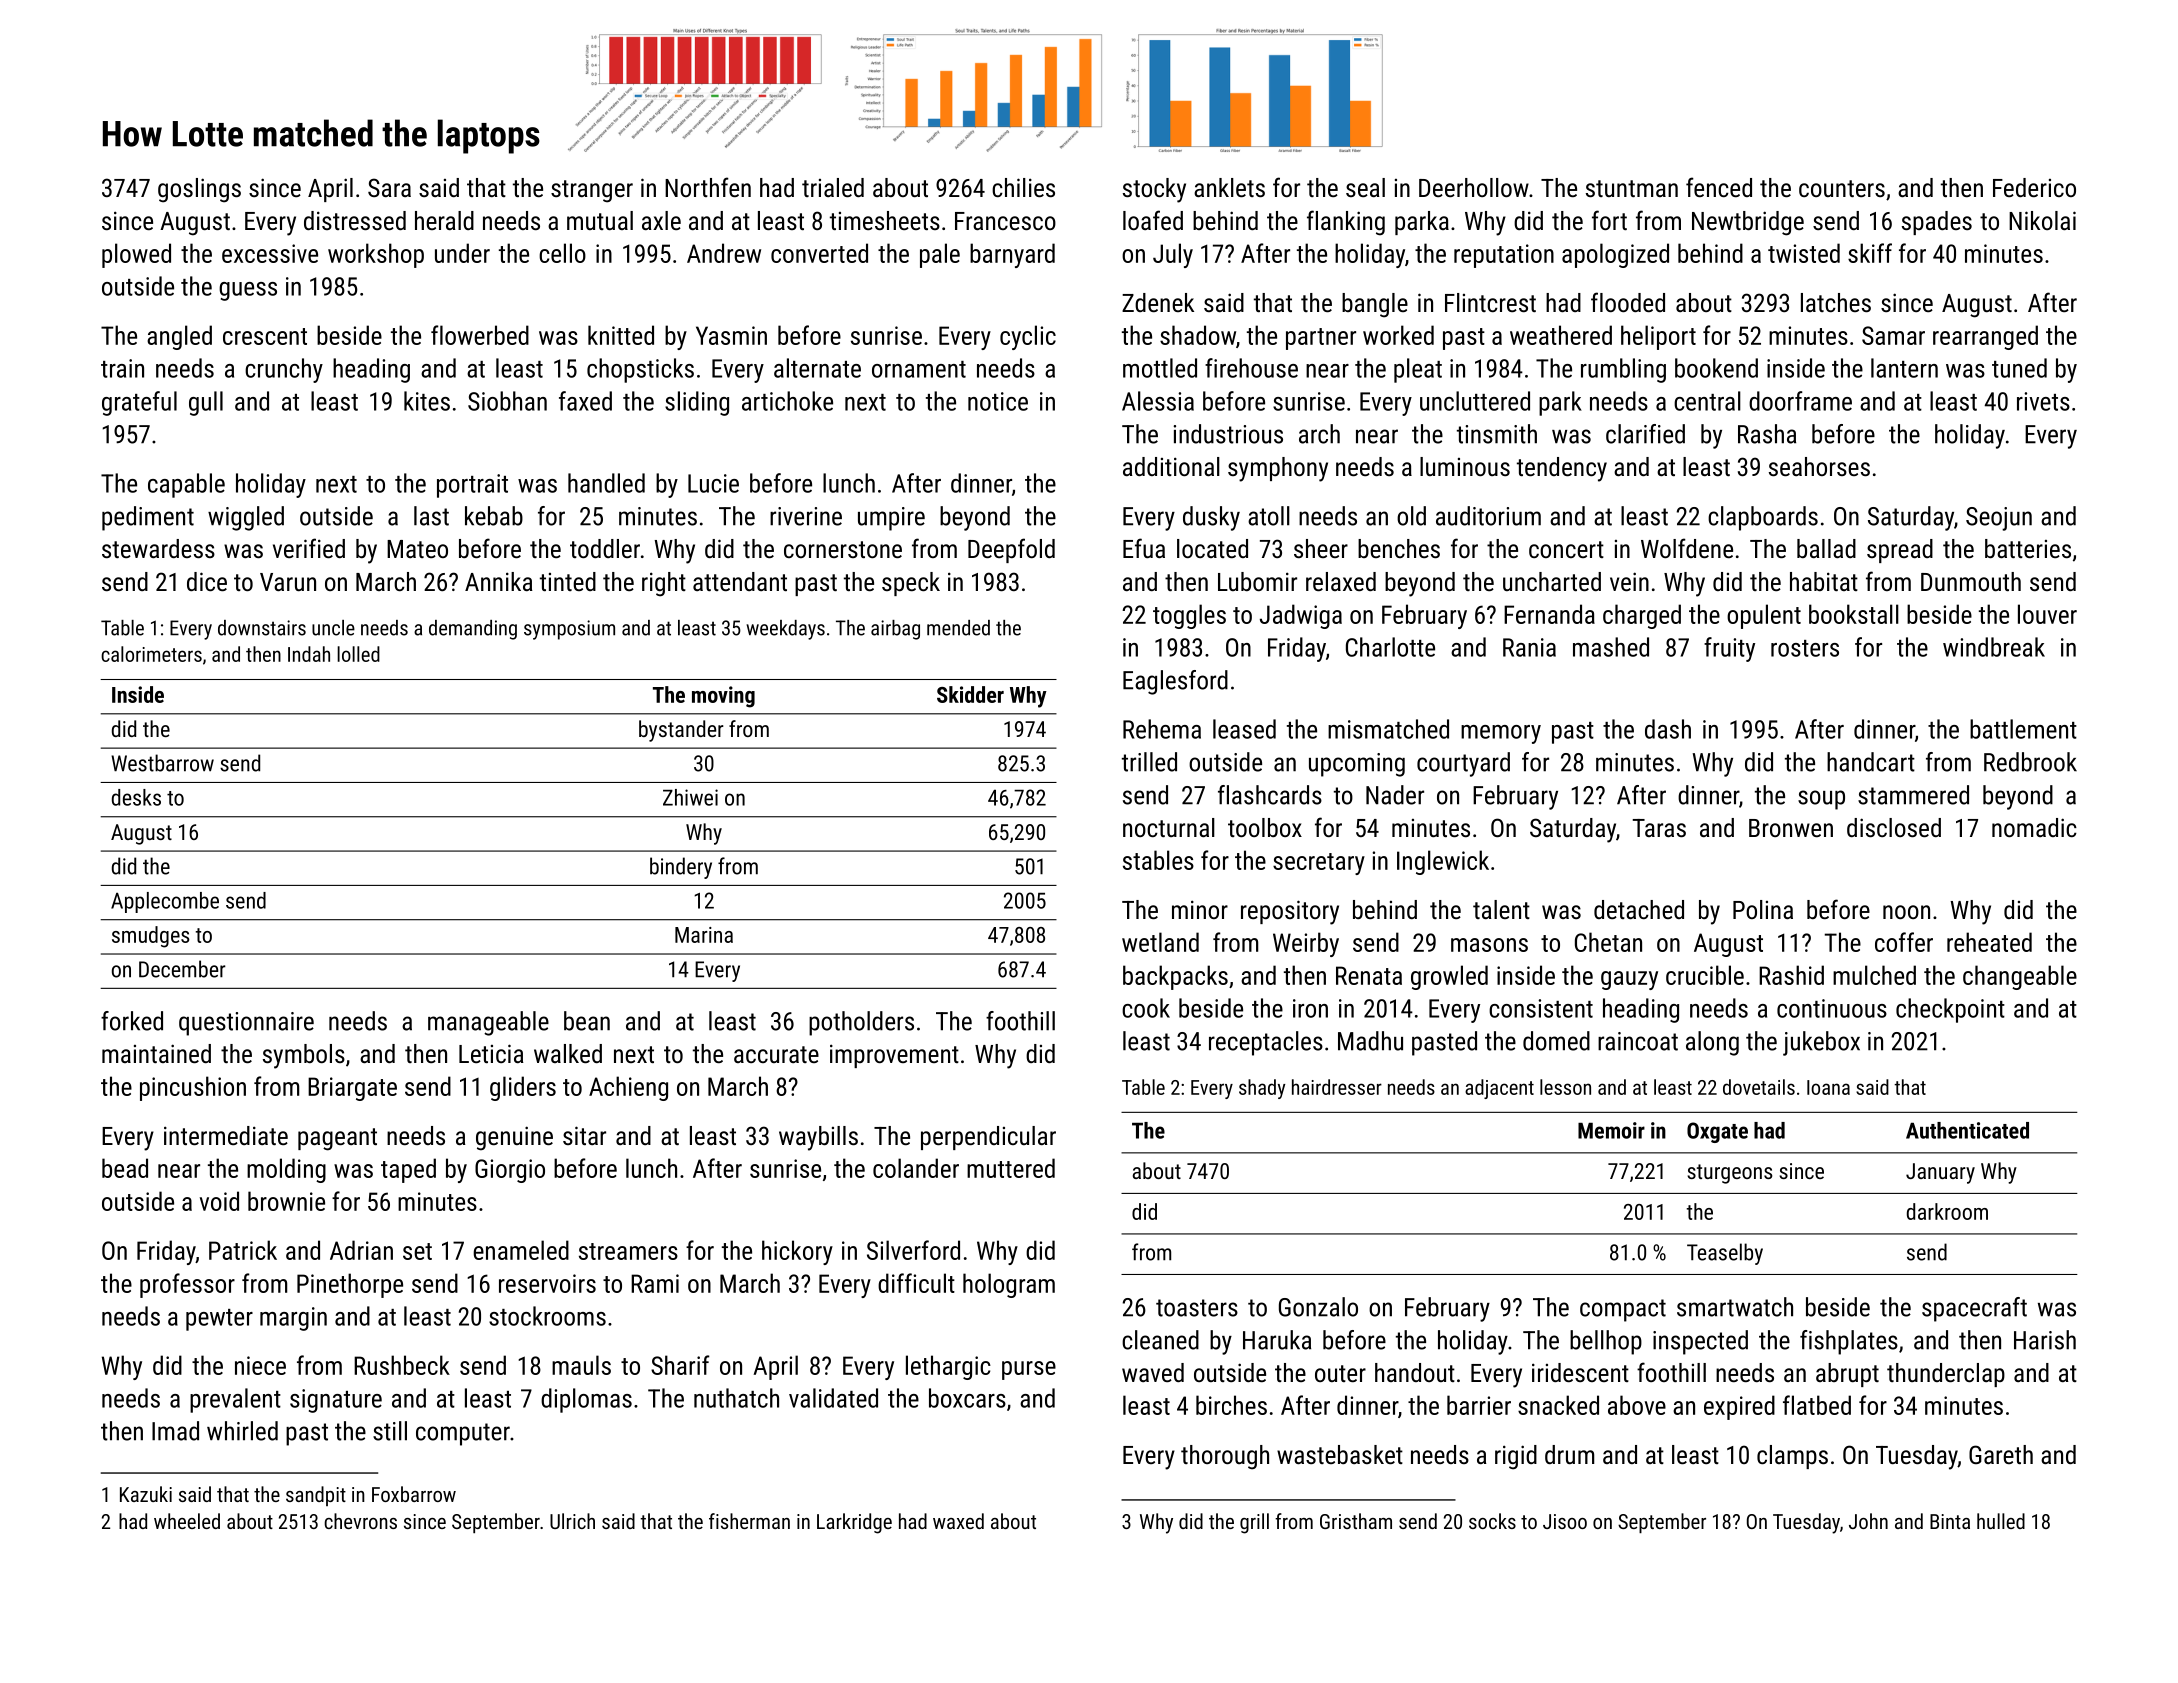  I want to click on bindery, so click(681, 868).
